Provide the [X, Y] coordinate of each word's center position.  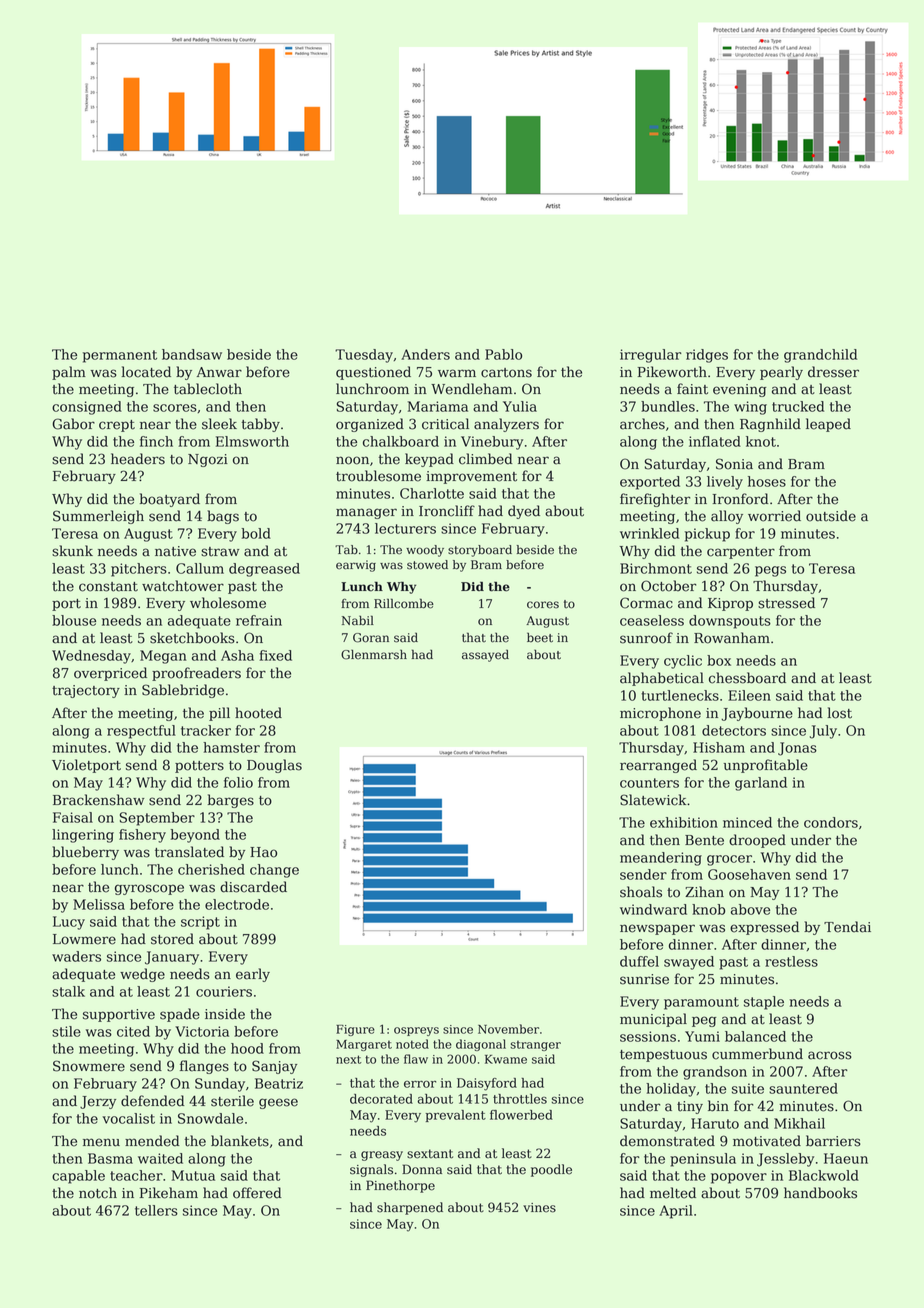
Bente [704, 840]
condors [831, 822]
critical [445, 424]
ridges [707, 356]
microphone [660, 714]
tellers [156, 1210]
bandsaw [192, 354]
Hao [263, 852]
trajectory [86, 691]
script [200, 923]
